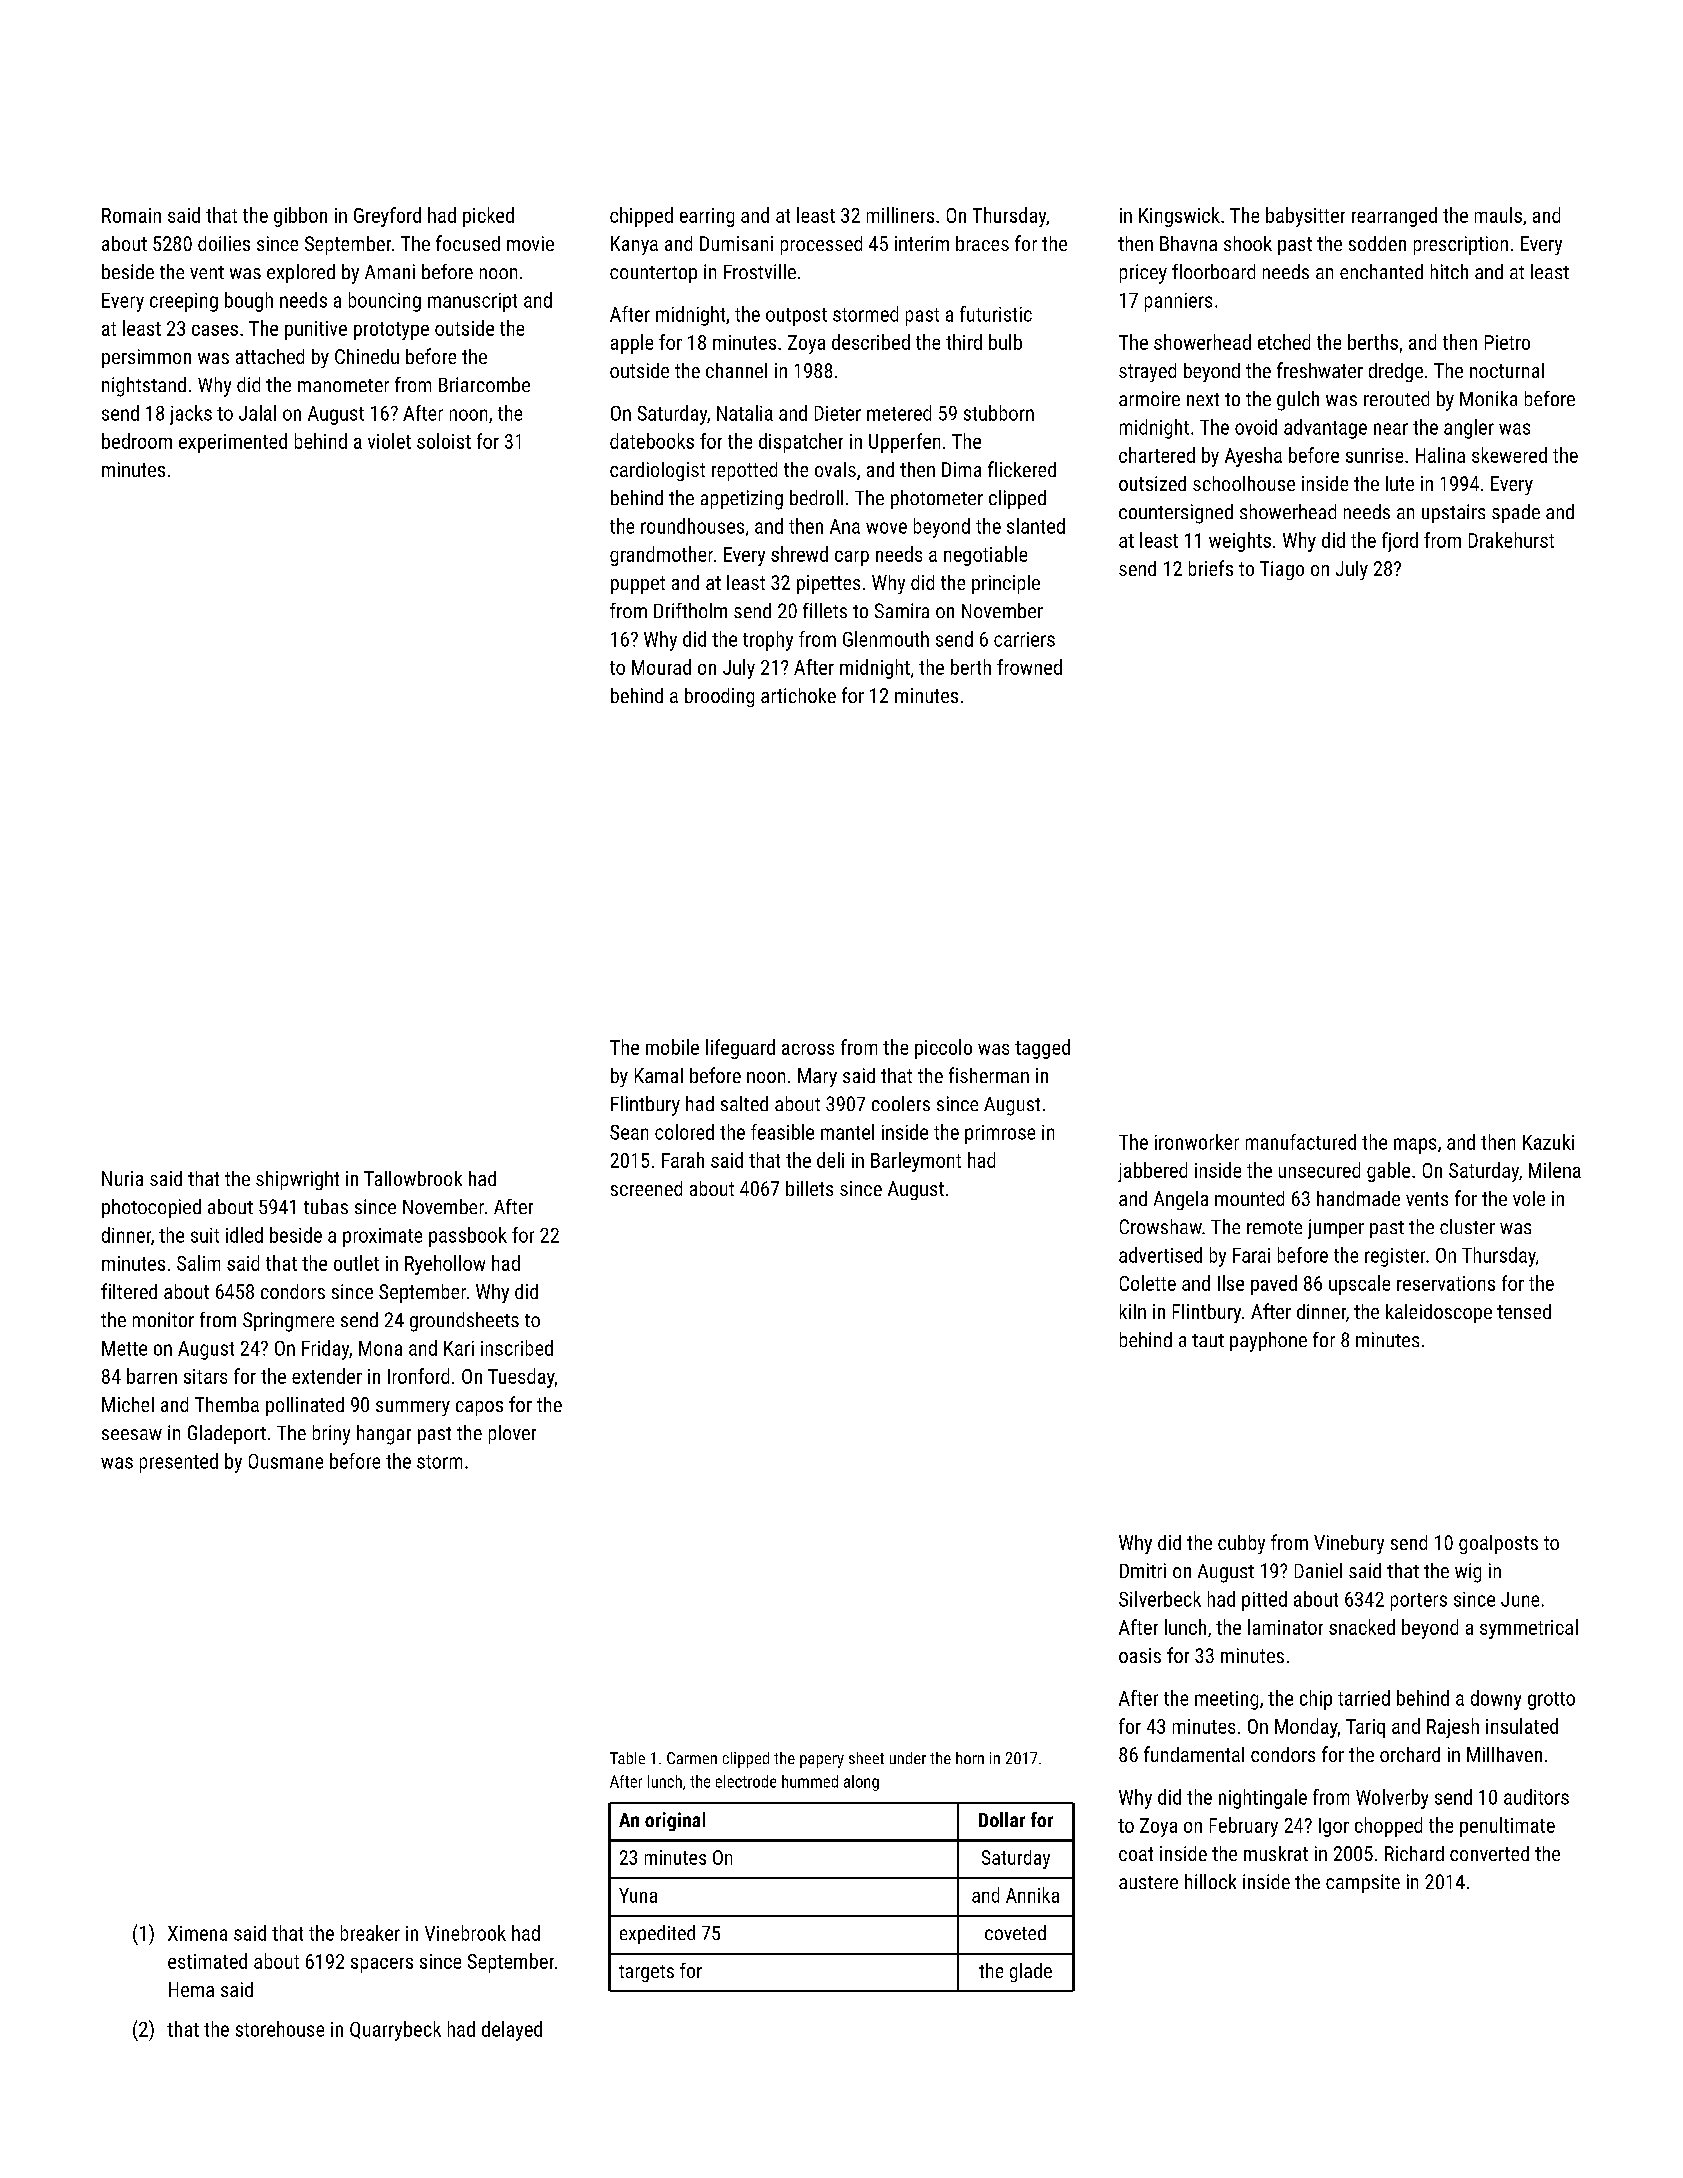  What do you see at coordinates (370, 1933) in the screenshot?
I see `breaker` at bounding box center [370, 1933].
